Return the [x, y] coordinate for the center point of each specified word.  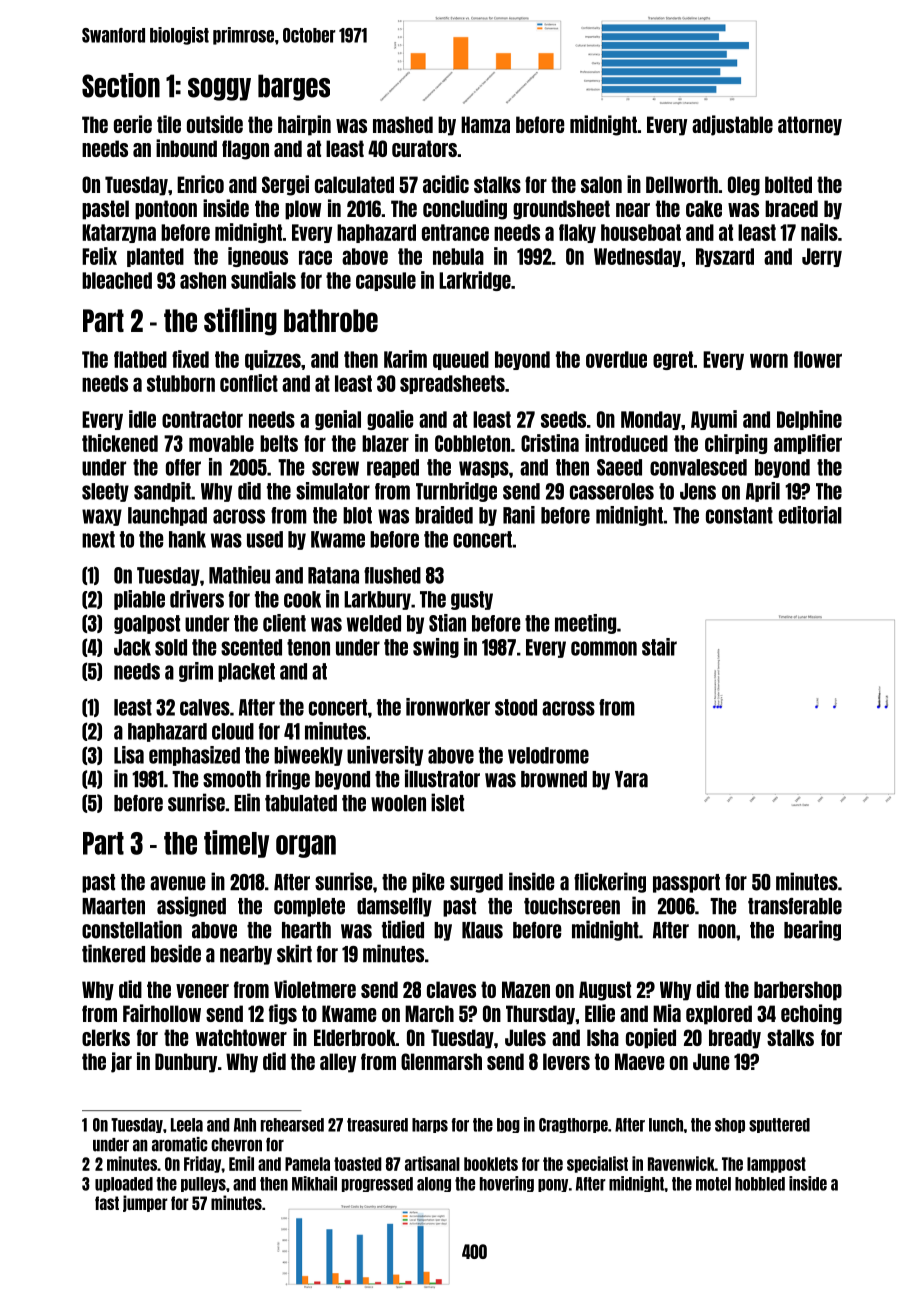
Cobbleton [472, 443]
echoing [811, 1014]
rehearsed [292, 1125]
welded [374, 623]
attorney [810, 126]
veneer [202, 991]
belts [279, 443]
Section [121, 85]
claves [451, 989]
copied [651, 1038]
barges [294, 87]
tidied [403, 929]
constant [739, 515]
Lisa [129, 755]
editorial [810, 515]
